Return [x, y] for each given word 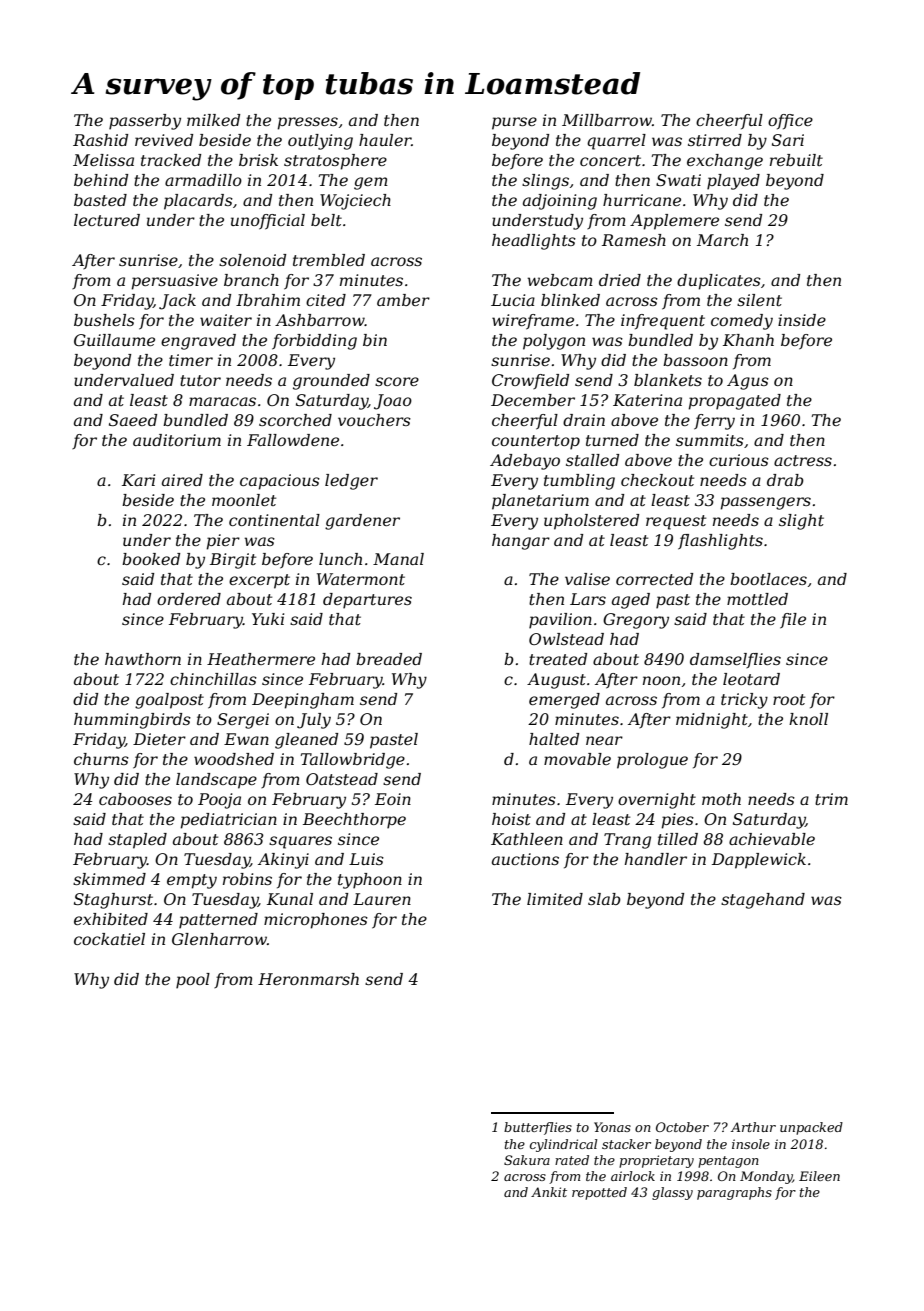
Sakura [527, 1160]
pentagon [728, 1162]
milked [213, 120]
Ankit [549, 1192]
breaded [389, 659]
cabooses [135, 799]
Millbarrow [607, 120]
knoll [808, 719]
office [790, 122]
